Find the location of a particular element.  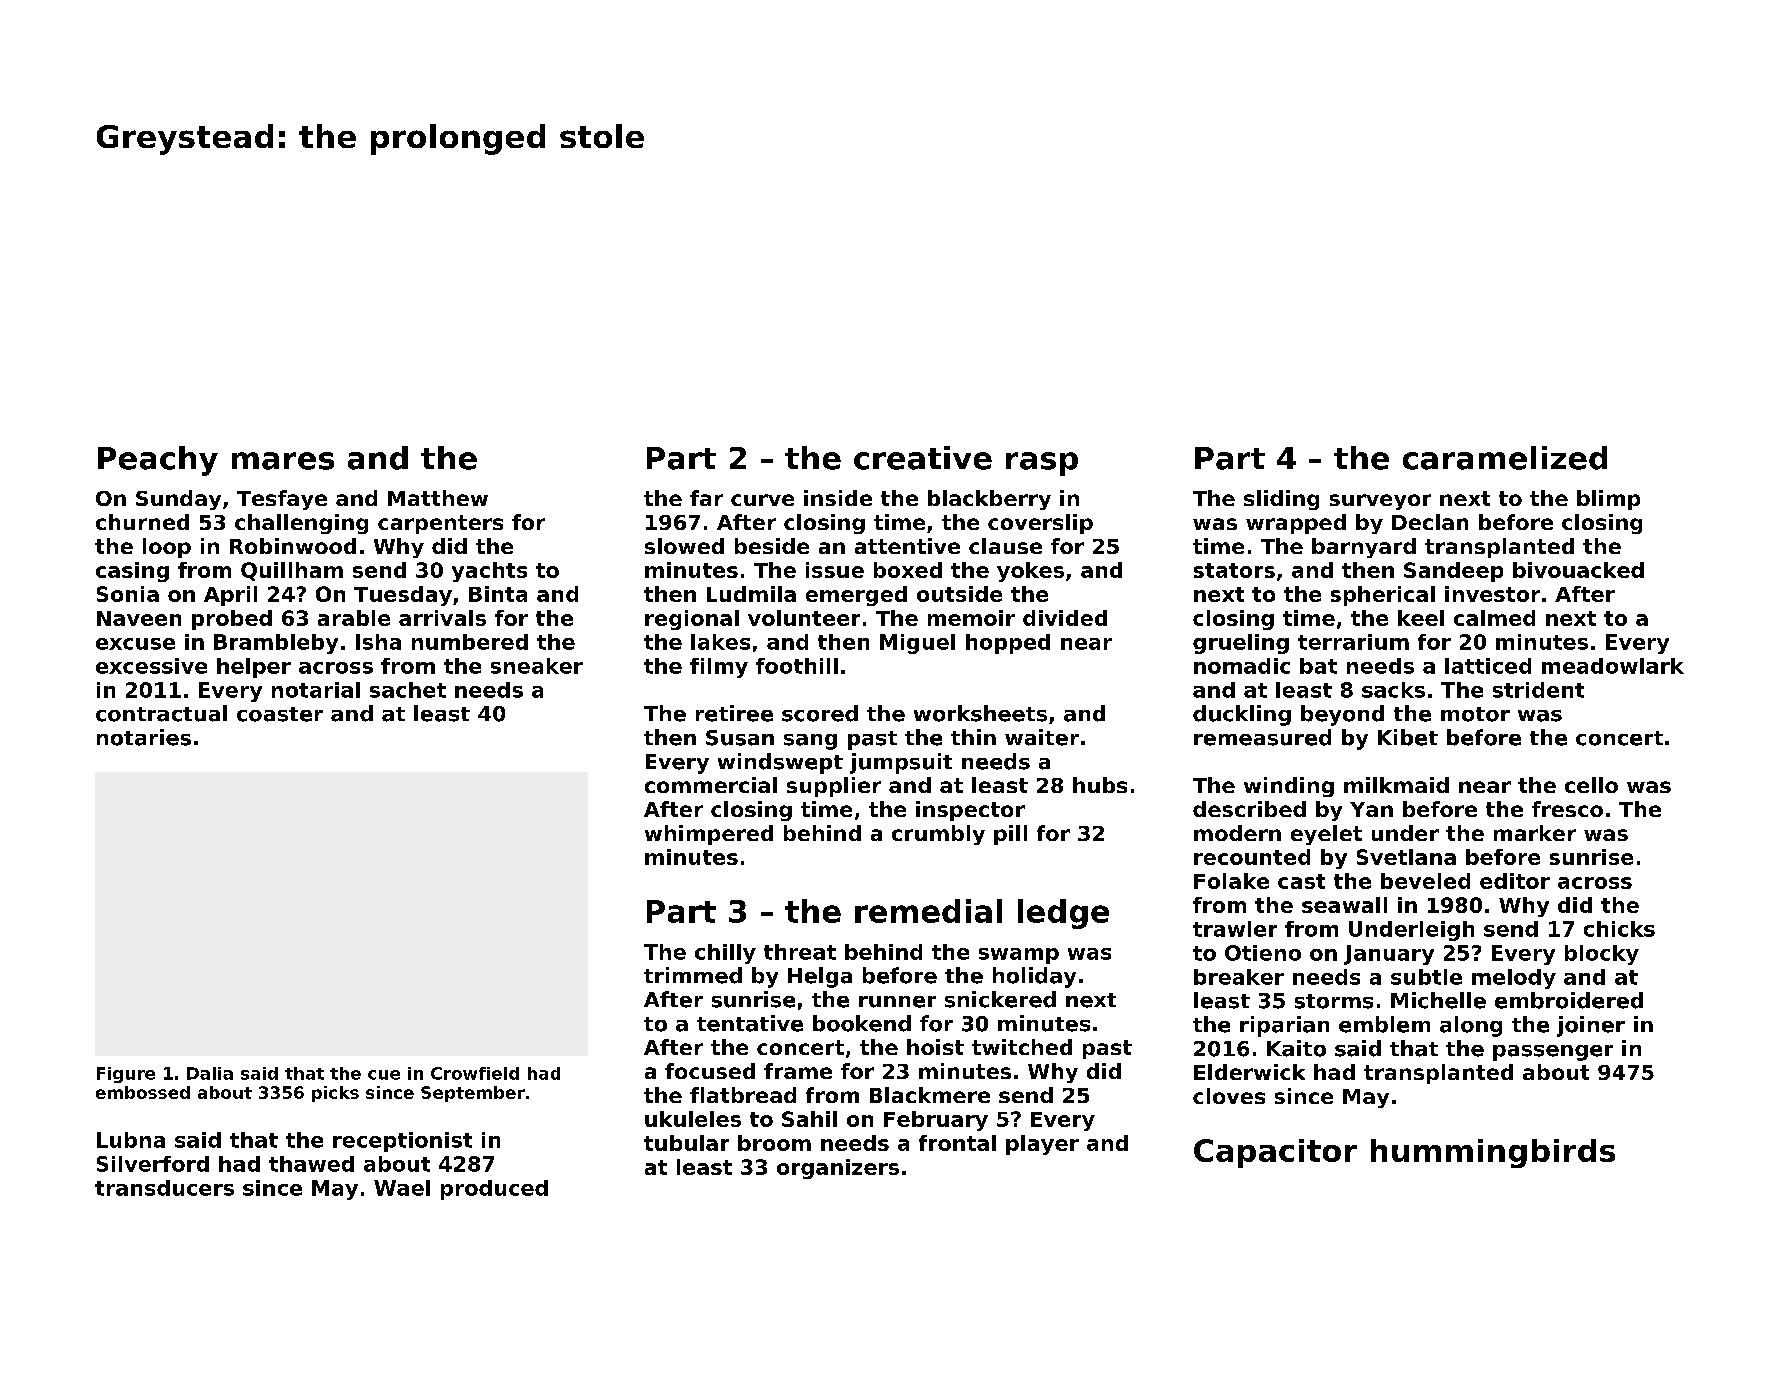

whimpered is located at coordinates (709, 835).
